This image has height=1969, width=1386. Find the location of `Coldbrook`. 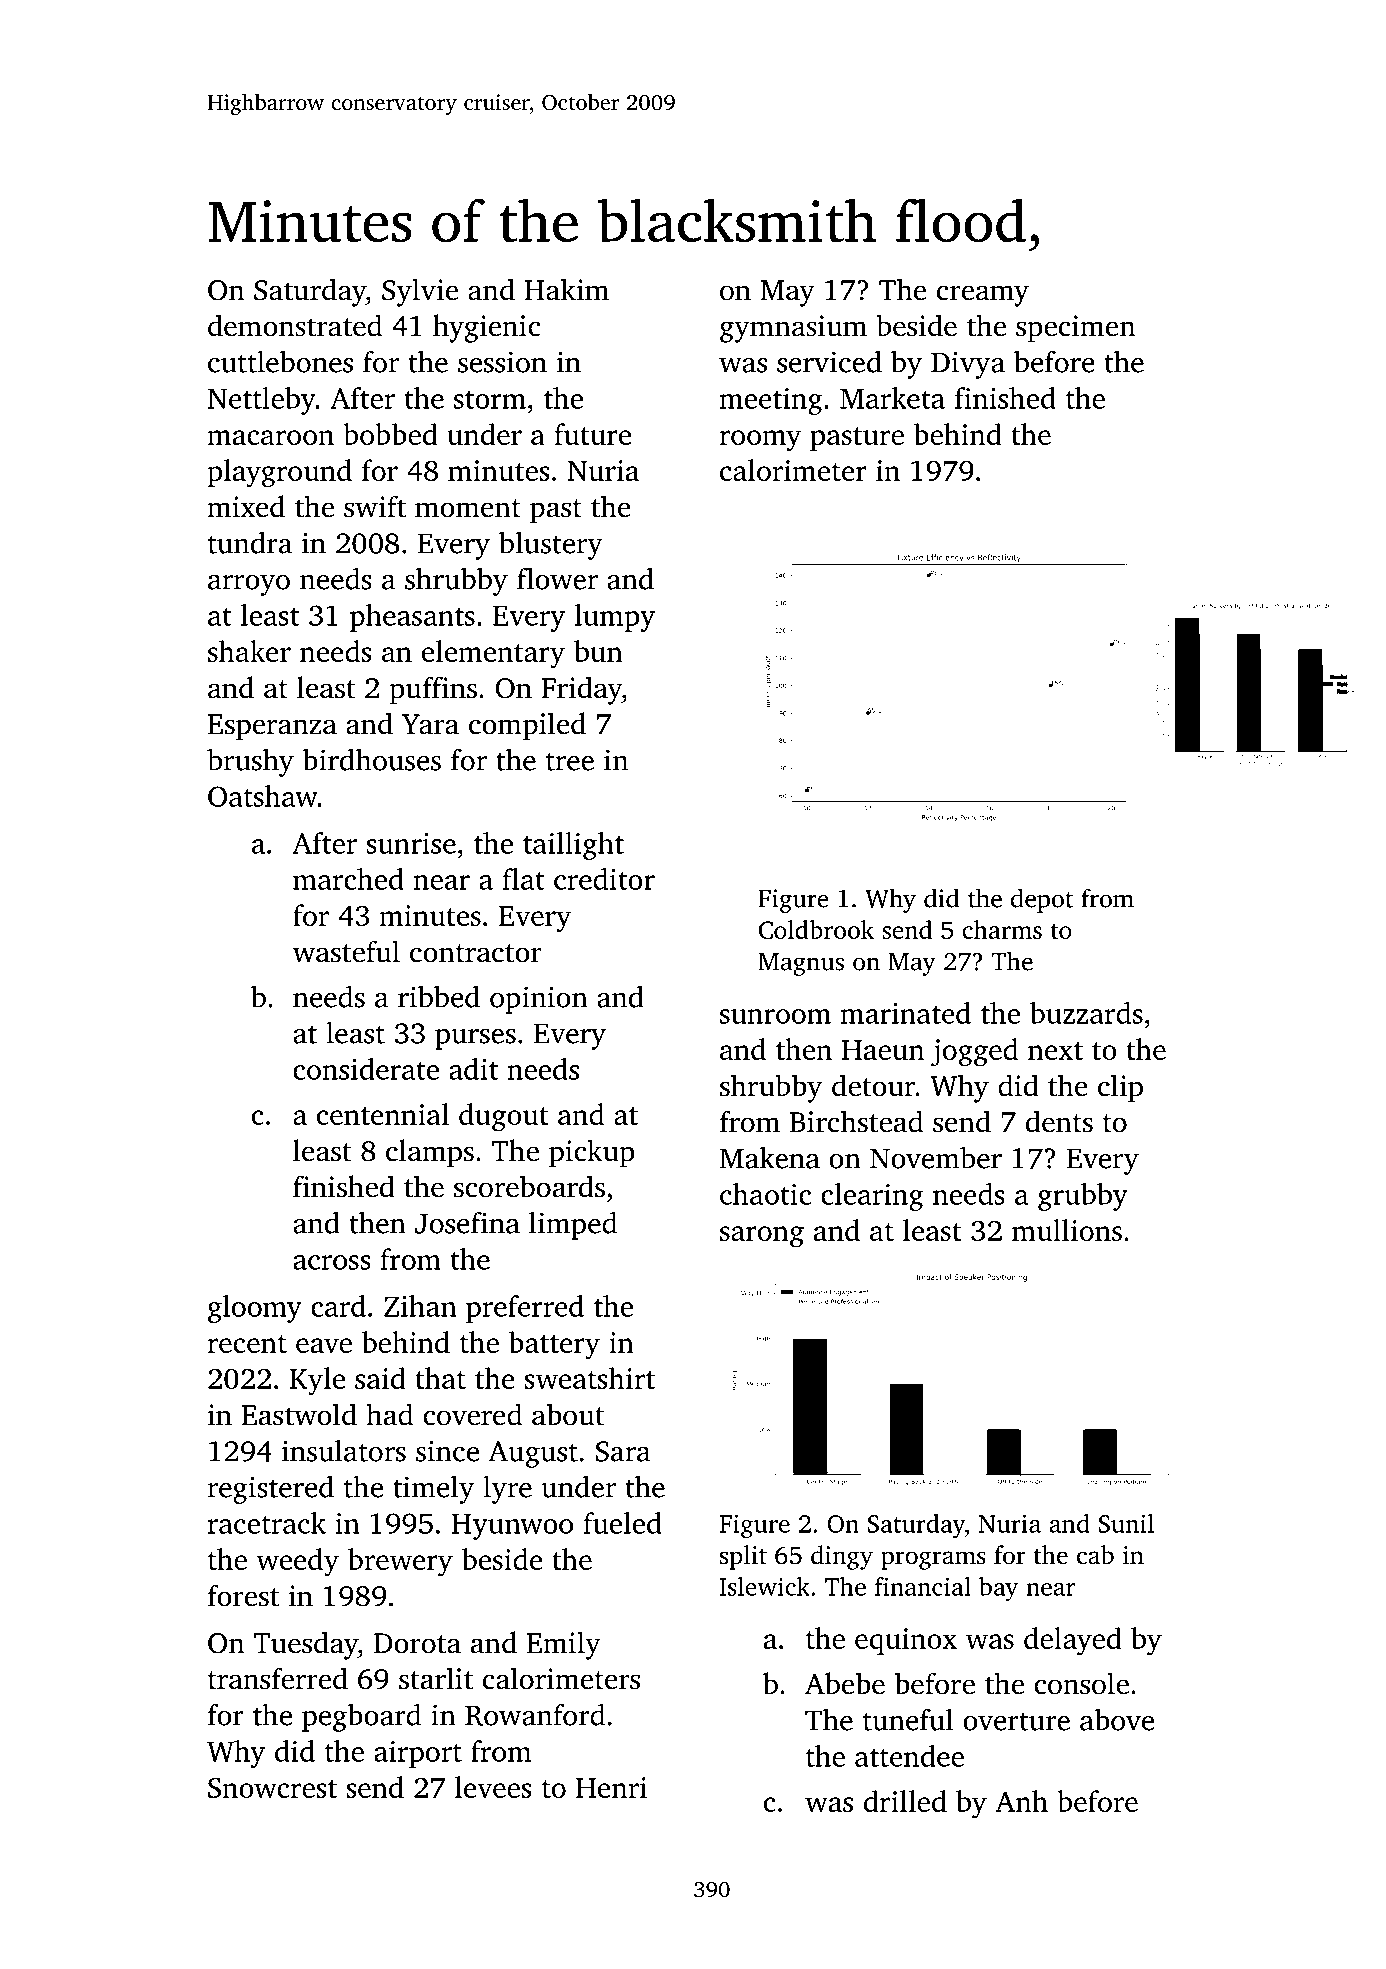

Coldbrook is located at coordinates (816, 929).
